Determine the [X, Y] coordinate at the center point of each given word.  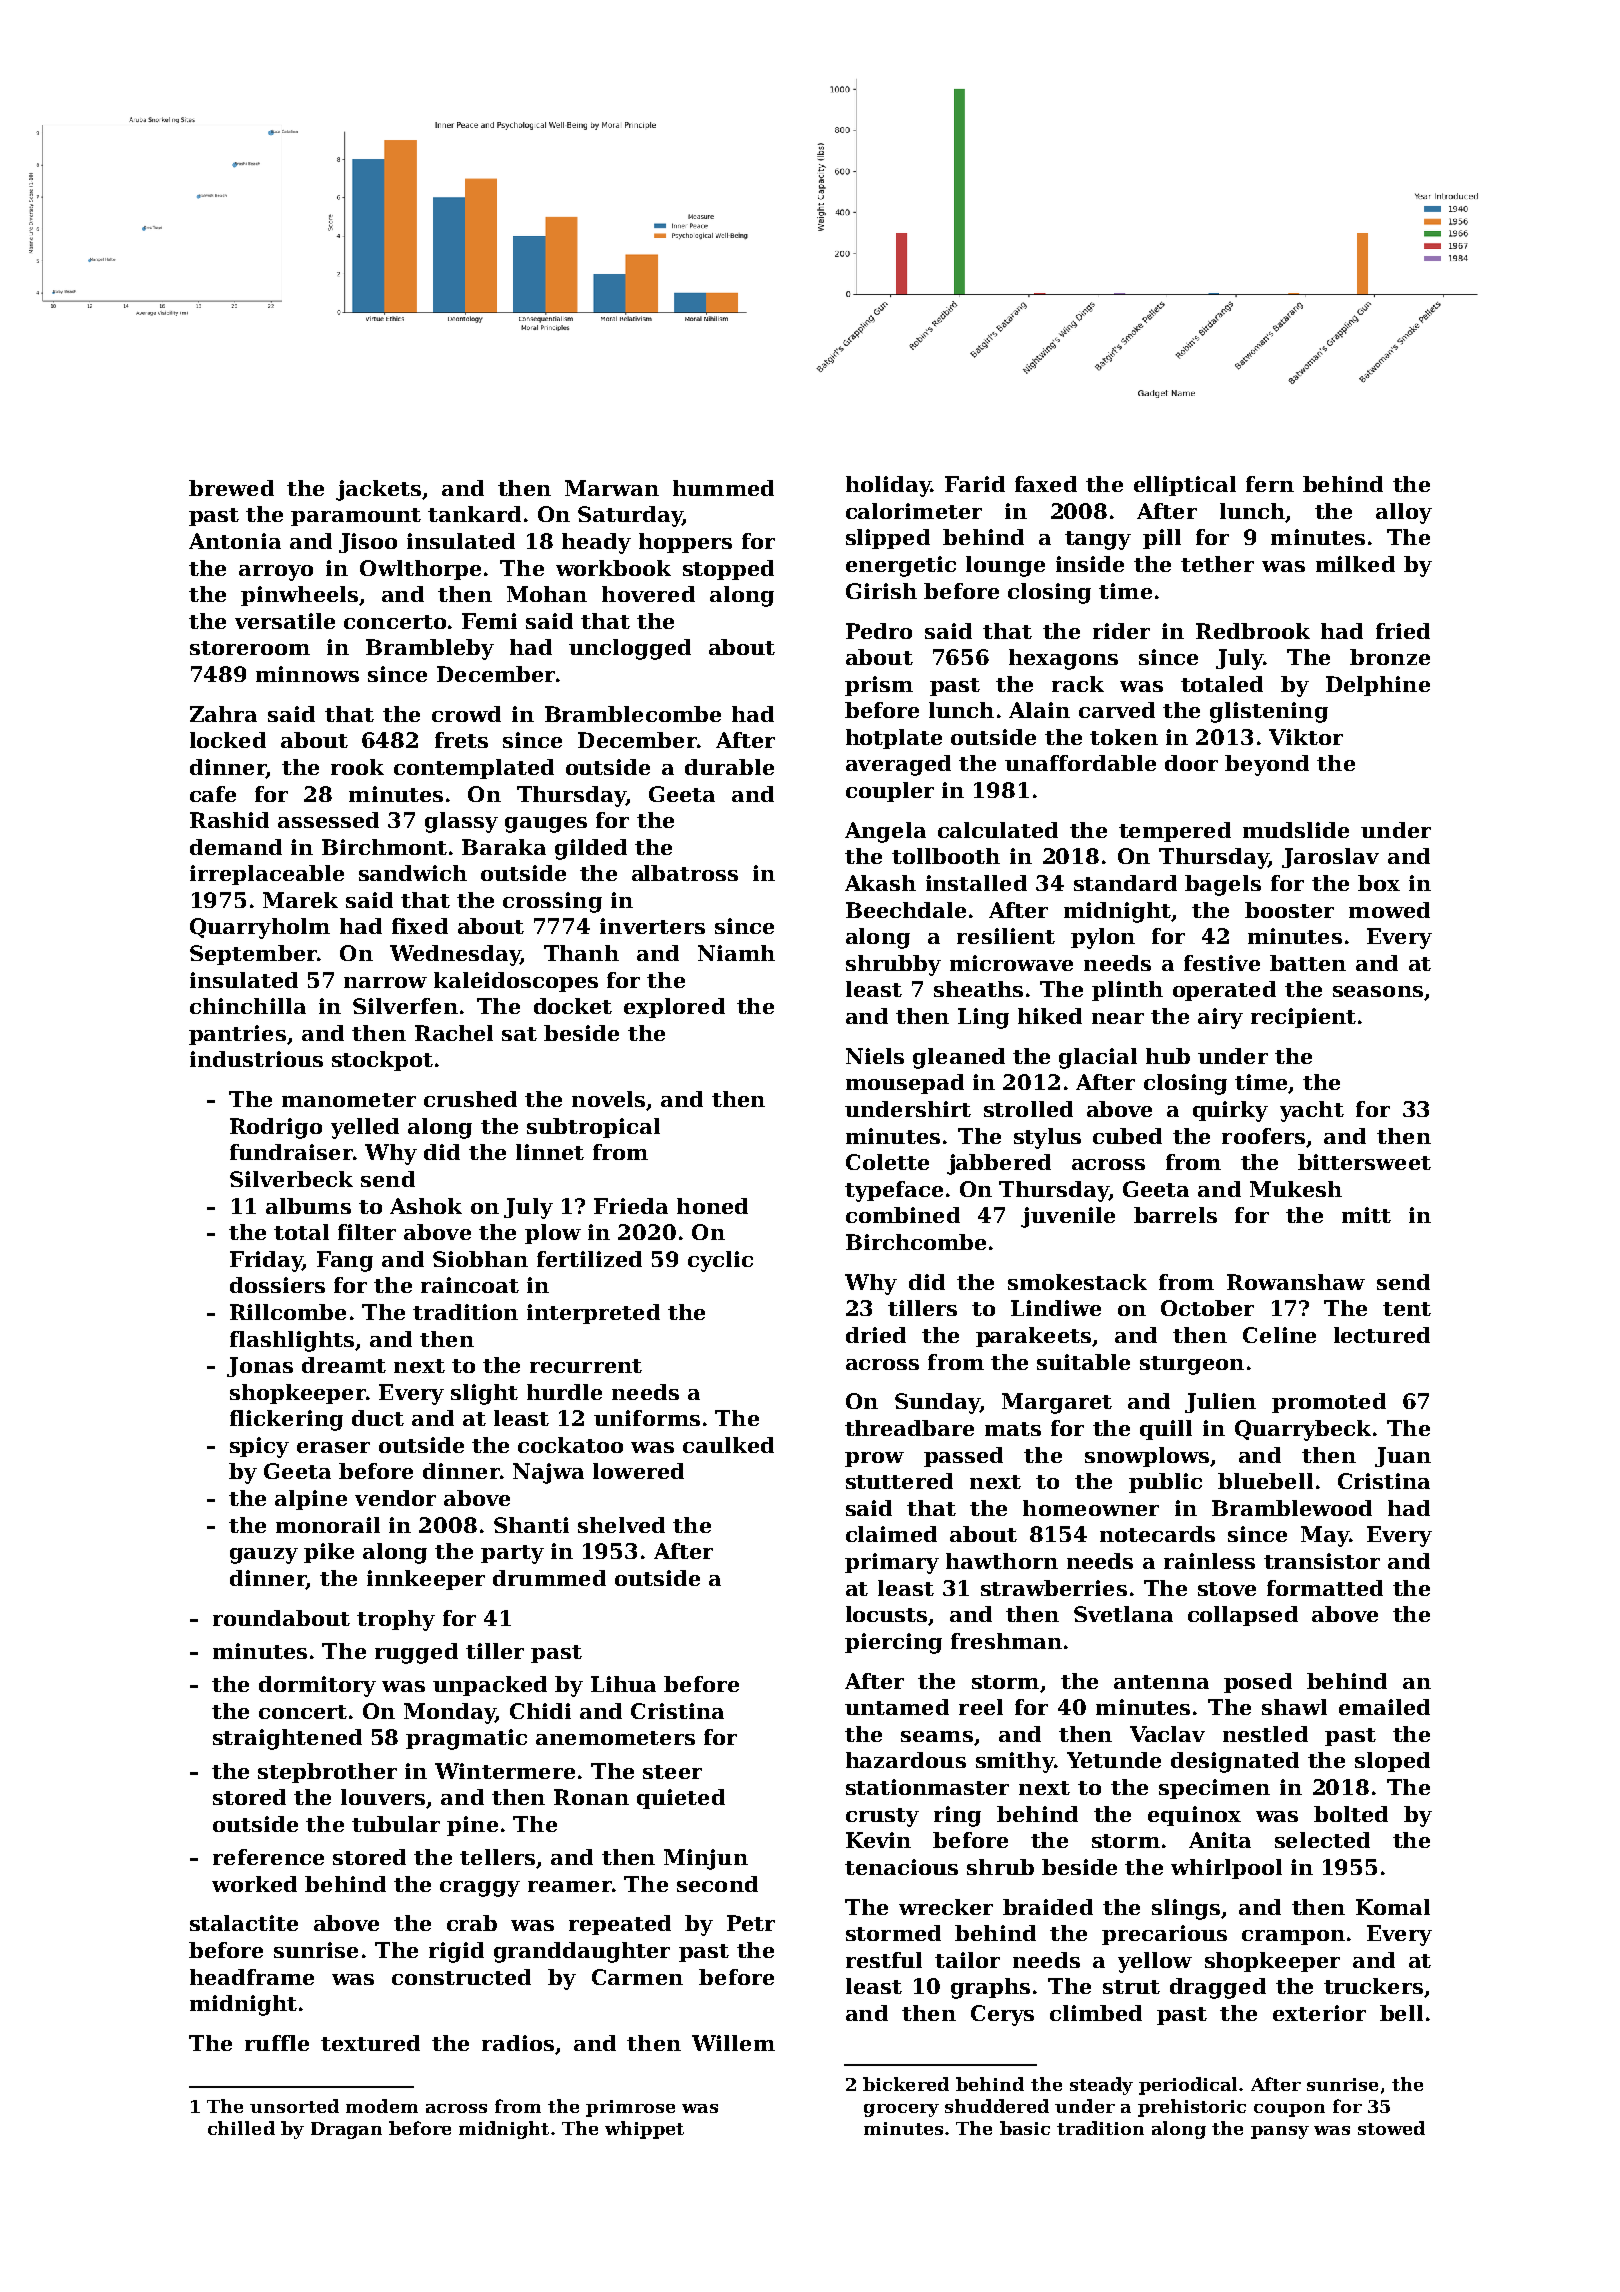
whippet [644, 2130]
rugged [416, 1653]
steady [1101, 2086]
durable [729, 767]
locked [228, 740]
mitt [1366, 1215]
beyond [1267, 765]
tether [1217, 564]
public [1165, 1483]
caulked [728, 1445]
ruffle [277, 2043]
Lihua [623, 1684]
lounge [1005, 566]
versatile [285, 621]
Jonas [260, 1367]
